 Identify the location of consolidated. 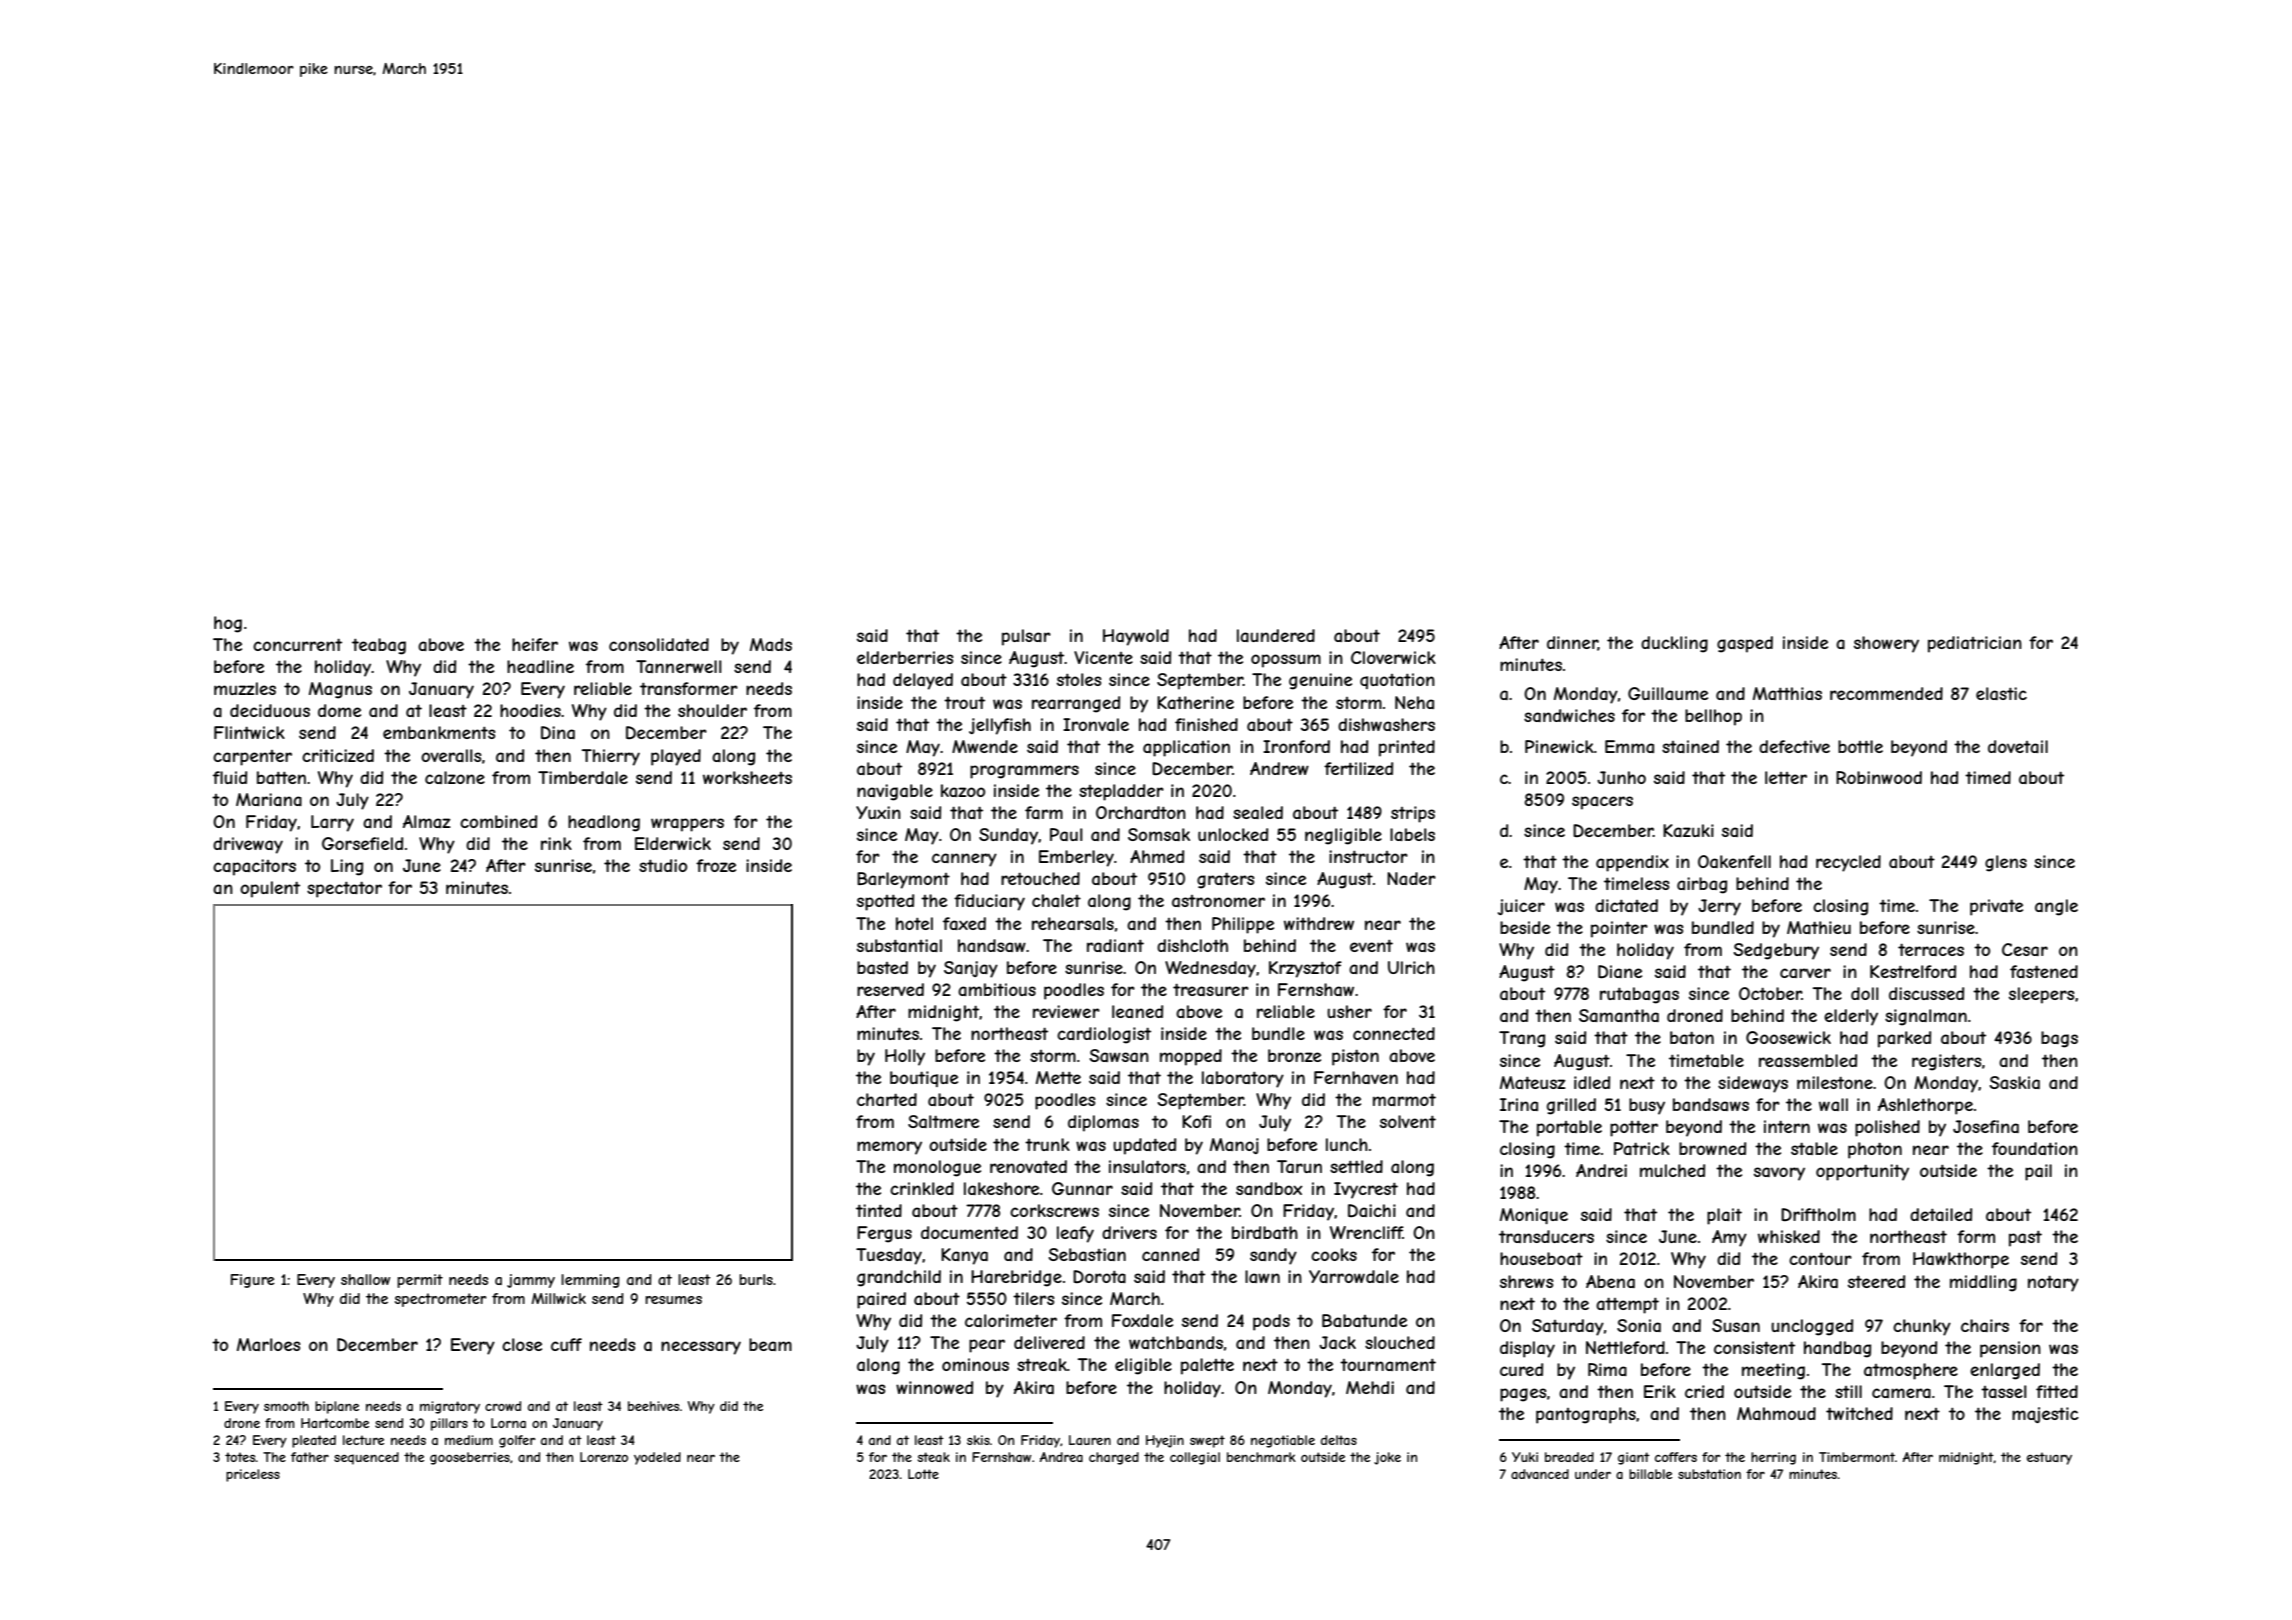
(659, 644).
